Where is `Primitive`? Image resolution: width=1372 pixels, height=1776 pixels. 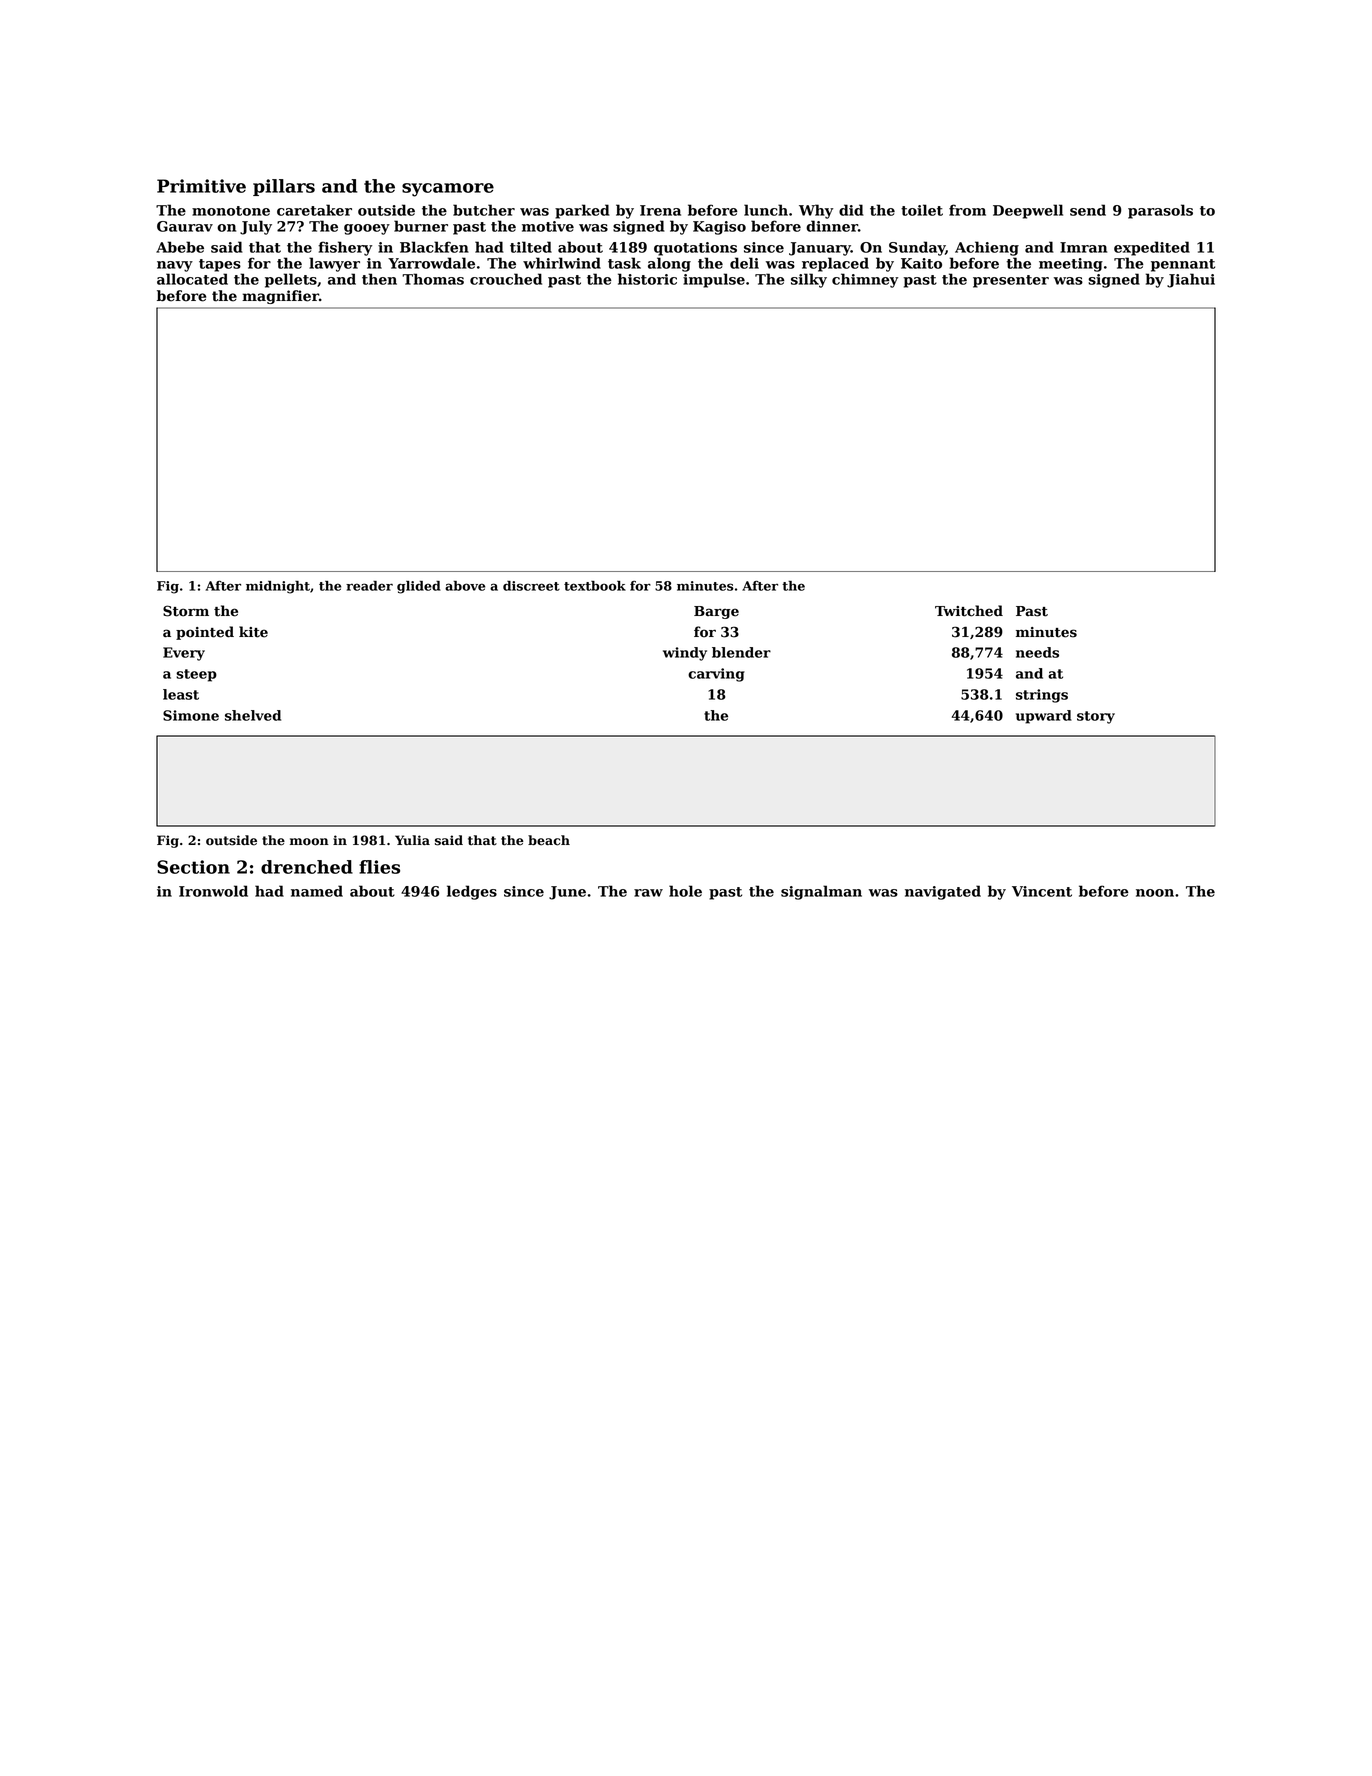 Primitive is located at coordinates (201, 186).
